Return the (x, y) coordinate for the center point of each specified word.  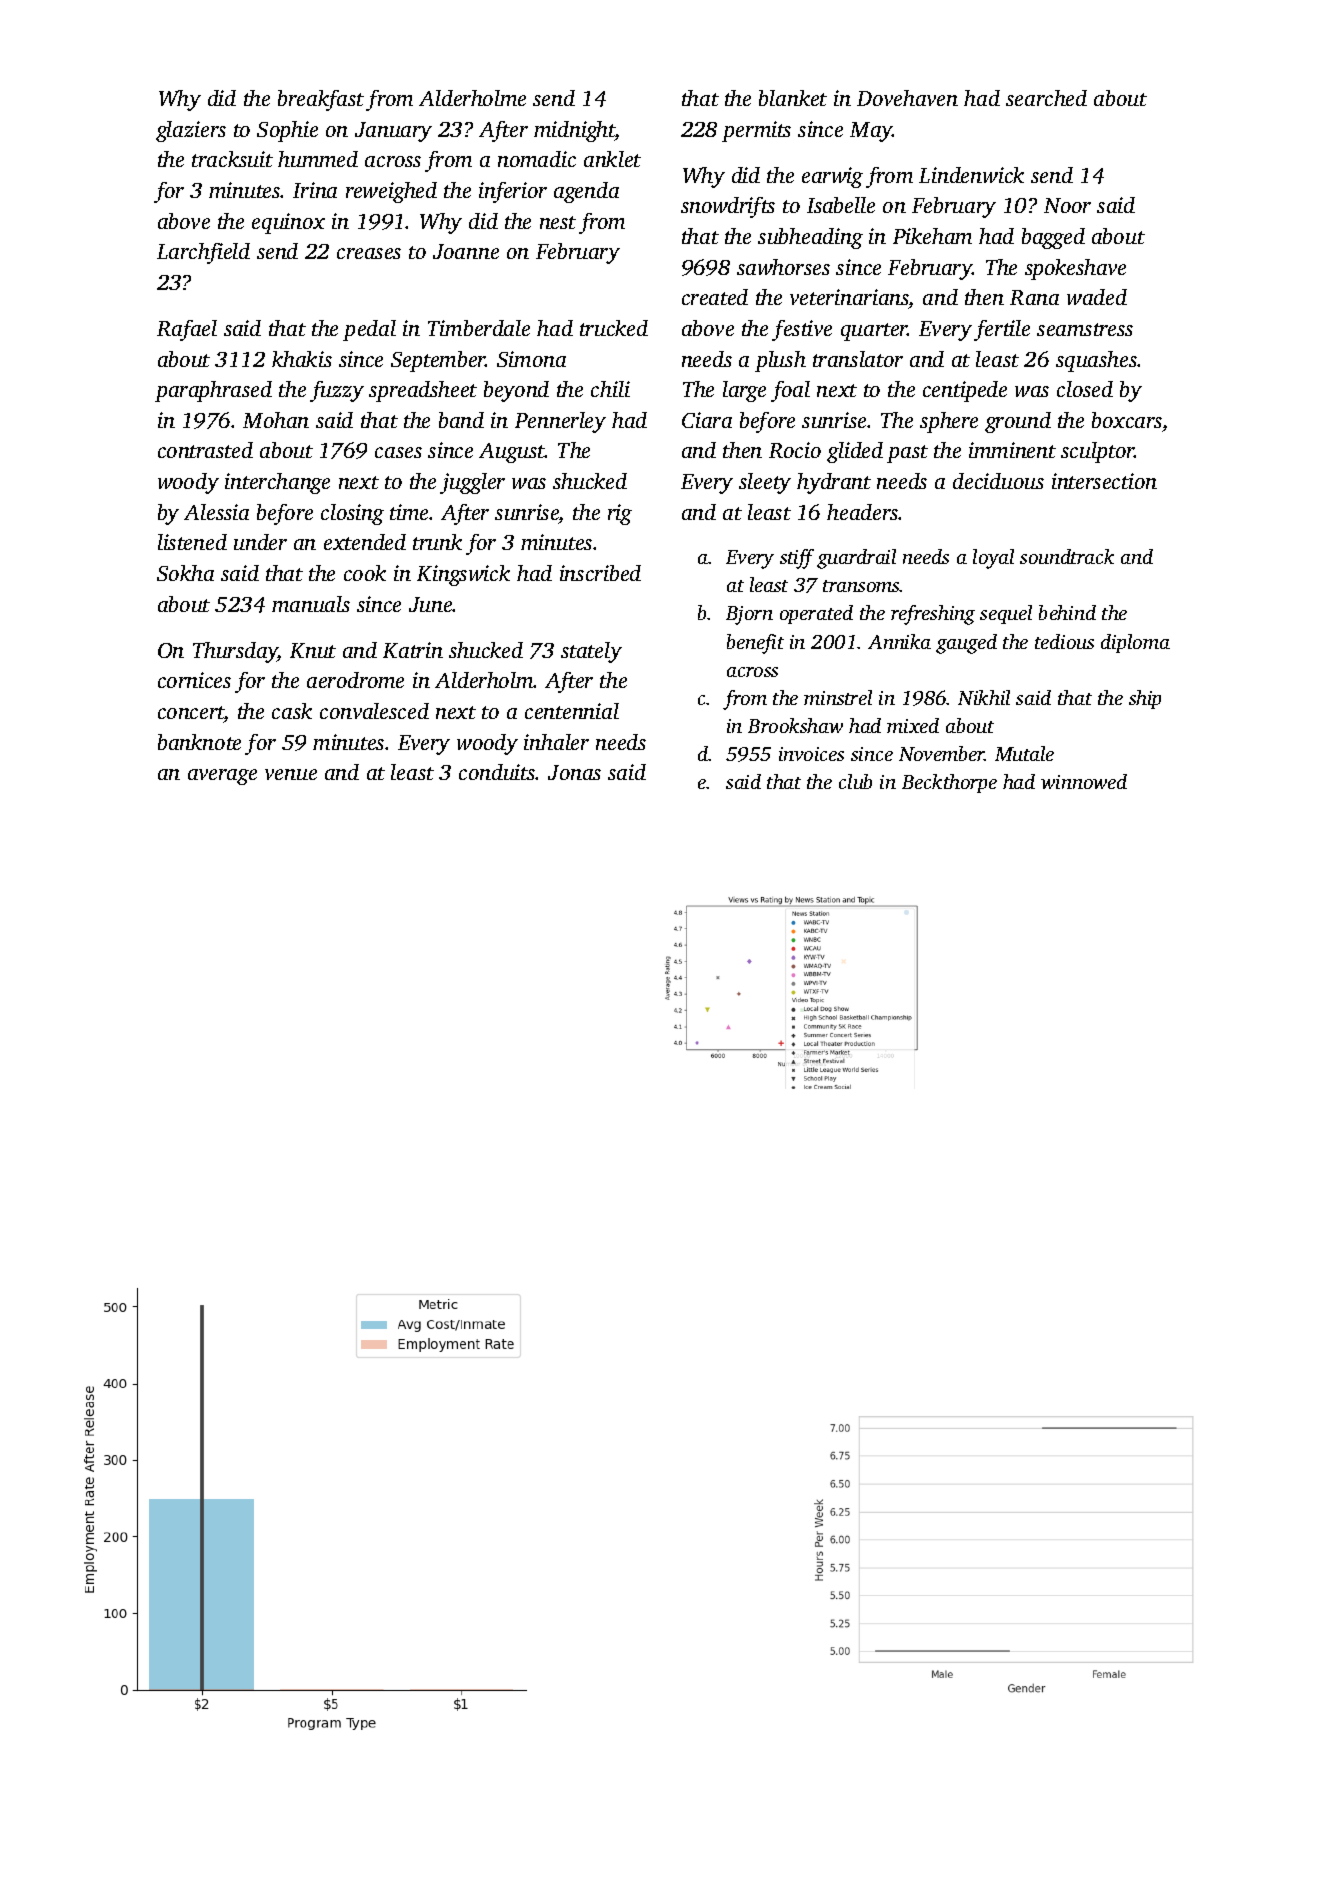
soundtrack (1067, 556)
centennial (572, 711)
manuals (311, 604)
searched (1046, 98)
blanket (793, 98)
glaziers (191, 131)
